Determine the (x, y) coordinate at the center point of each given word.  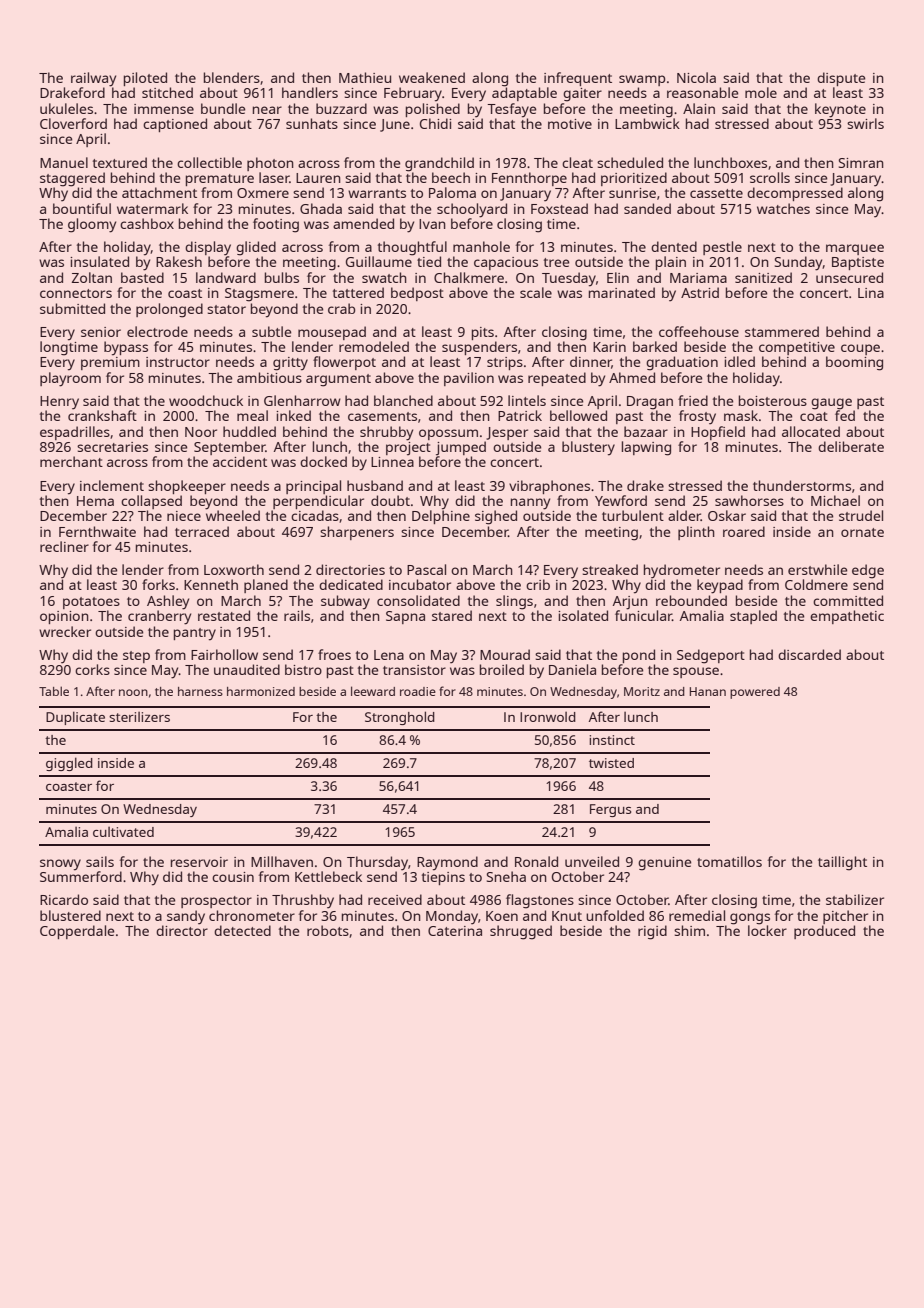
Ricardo (64, 899)
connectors (76, 293)
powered (755, 693)
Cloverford (73, 123)
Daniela (572, 669)
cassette (716, 193)
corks (92, 669)
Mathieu (365, 77)
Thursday (377, 863)
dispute (841, 79)
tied (429, 261)
